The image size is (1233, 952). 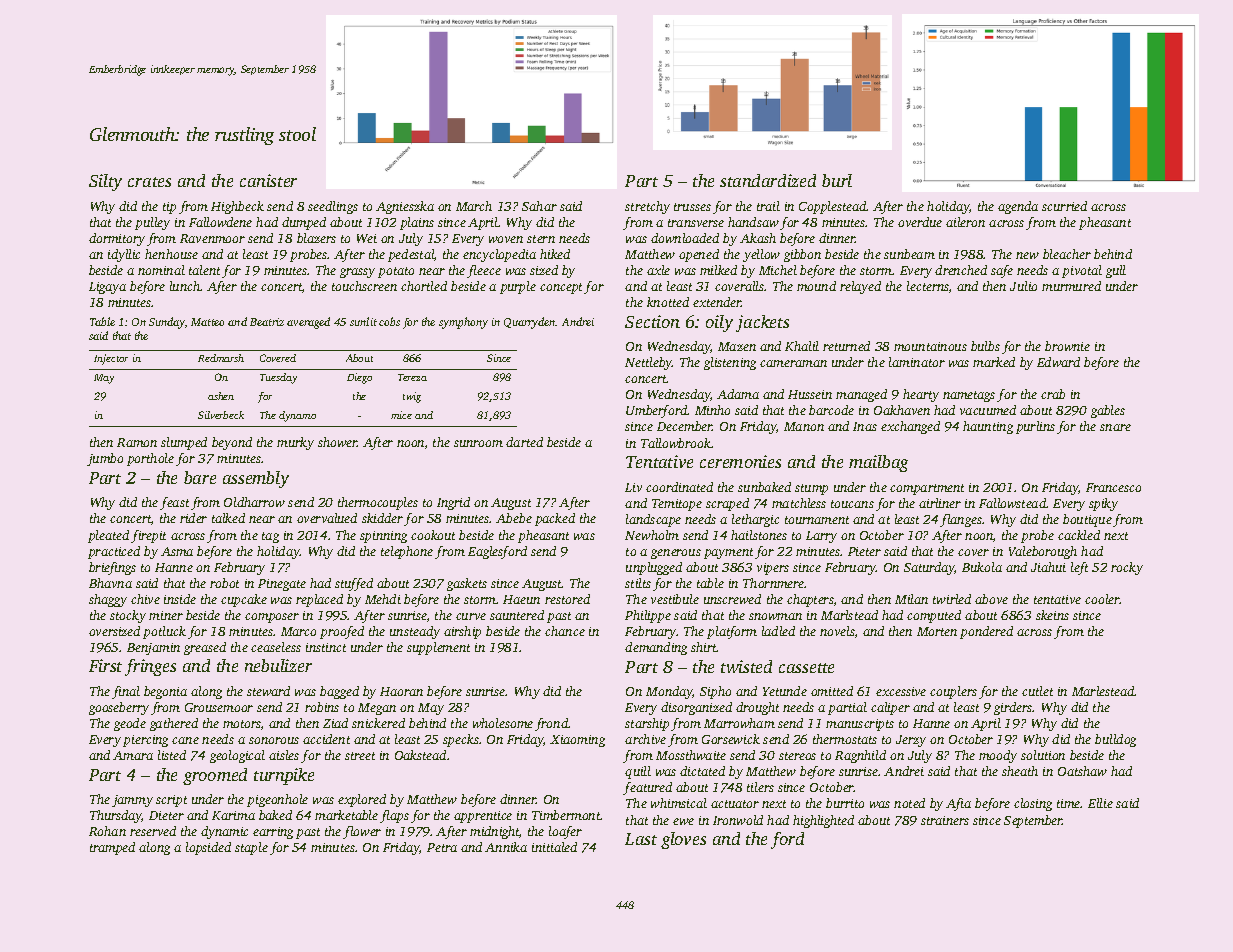 What do you see at coordinates (272, 618) in the screenshot?
I see `composer` at bounding box center [272, 618].
